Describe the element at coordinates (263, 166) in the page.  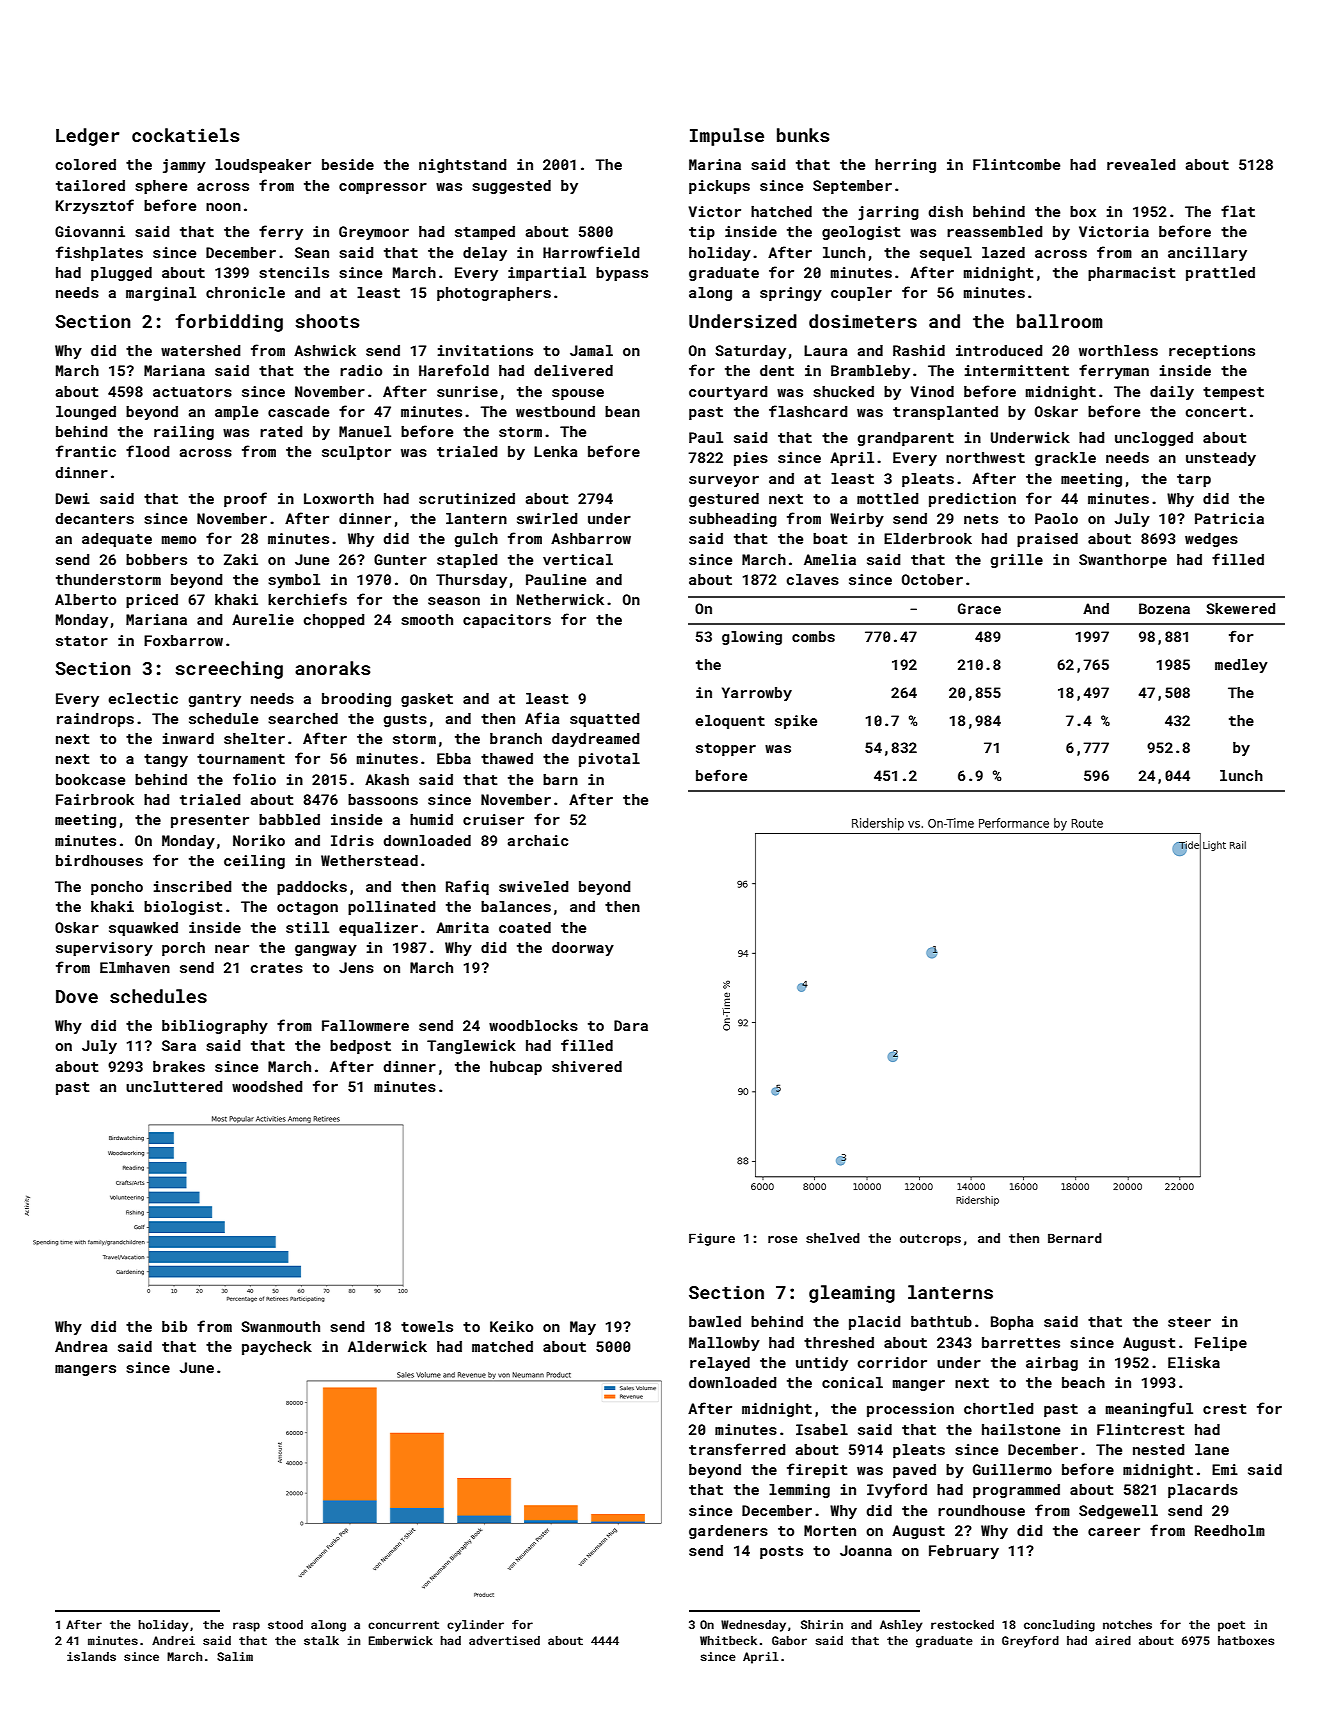
I see `loudspeaker` at that location.
